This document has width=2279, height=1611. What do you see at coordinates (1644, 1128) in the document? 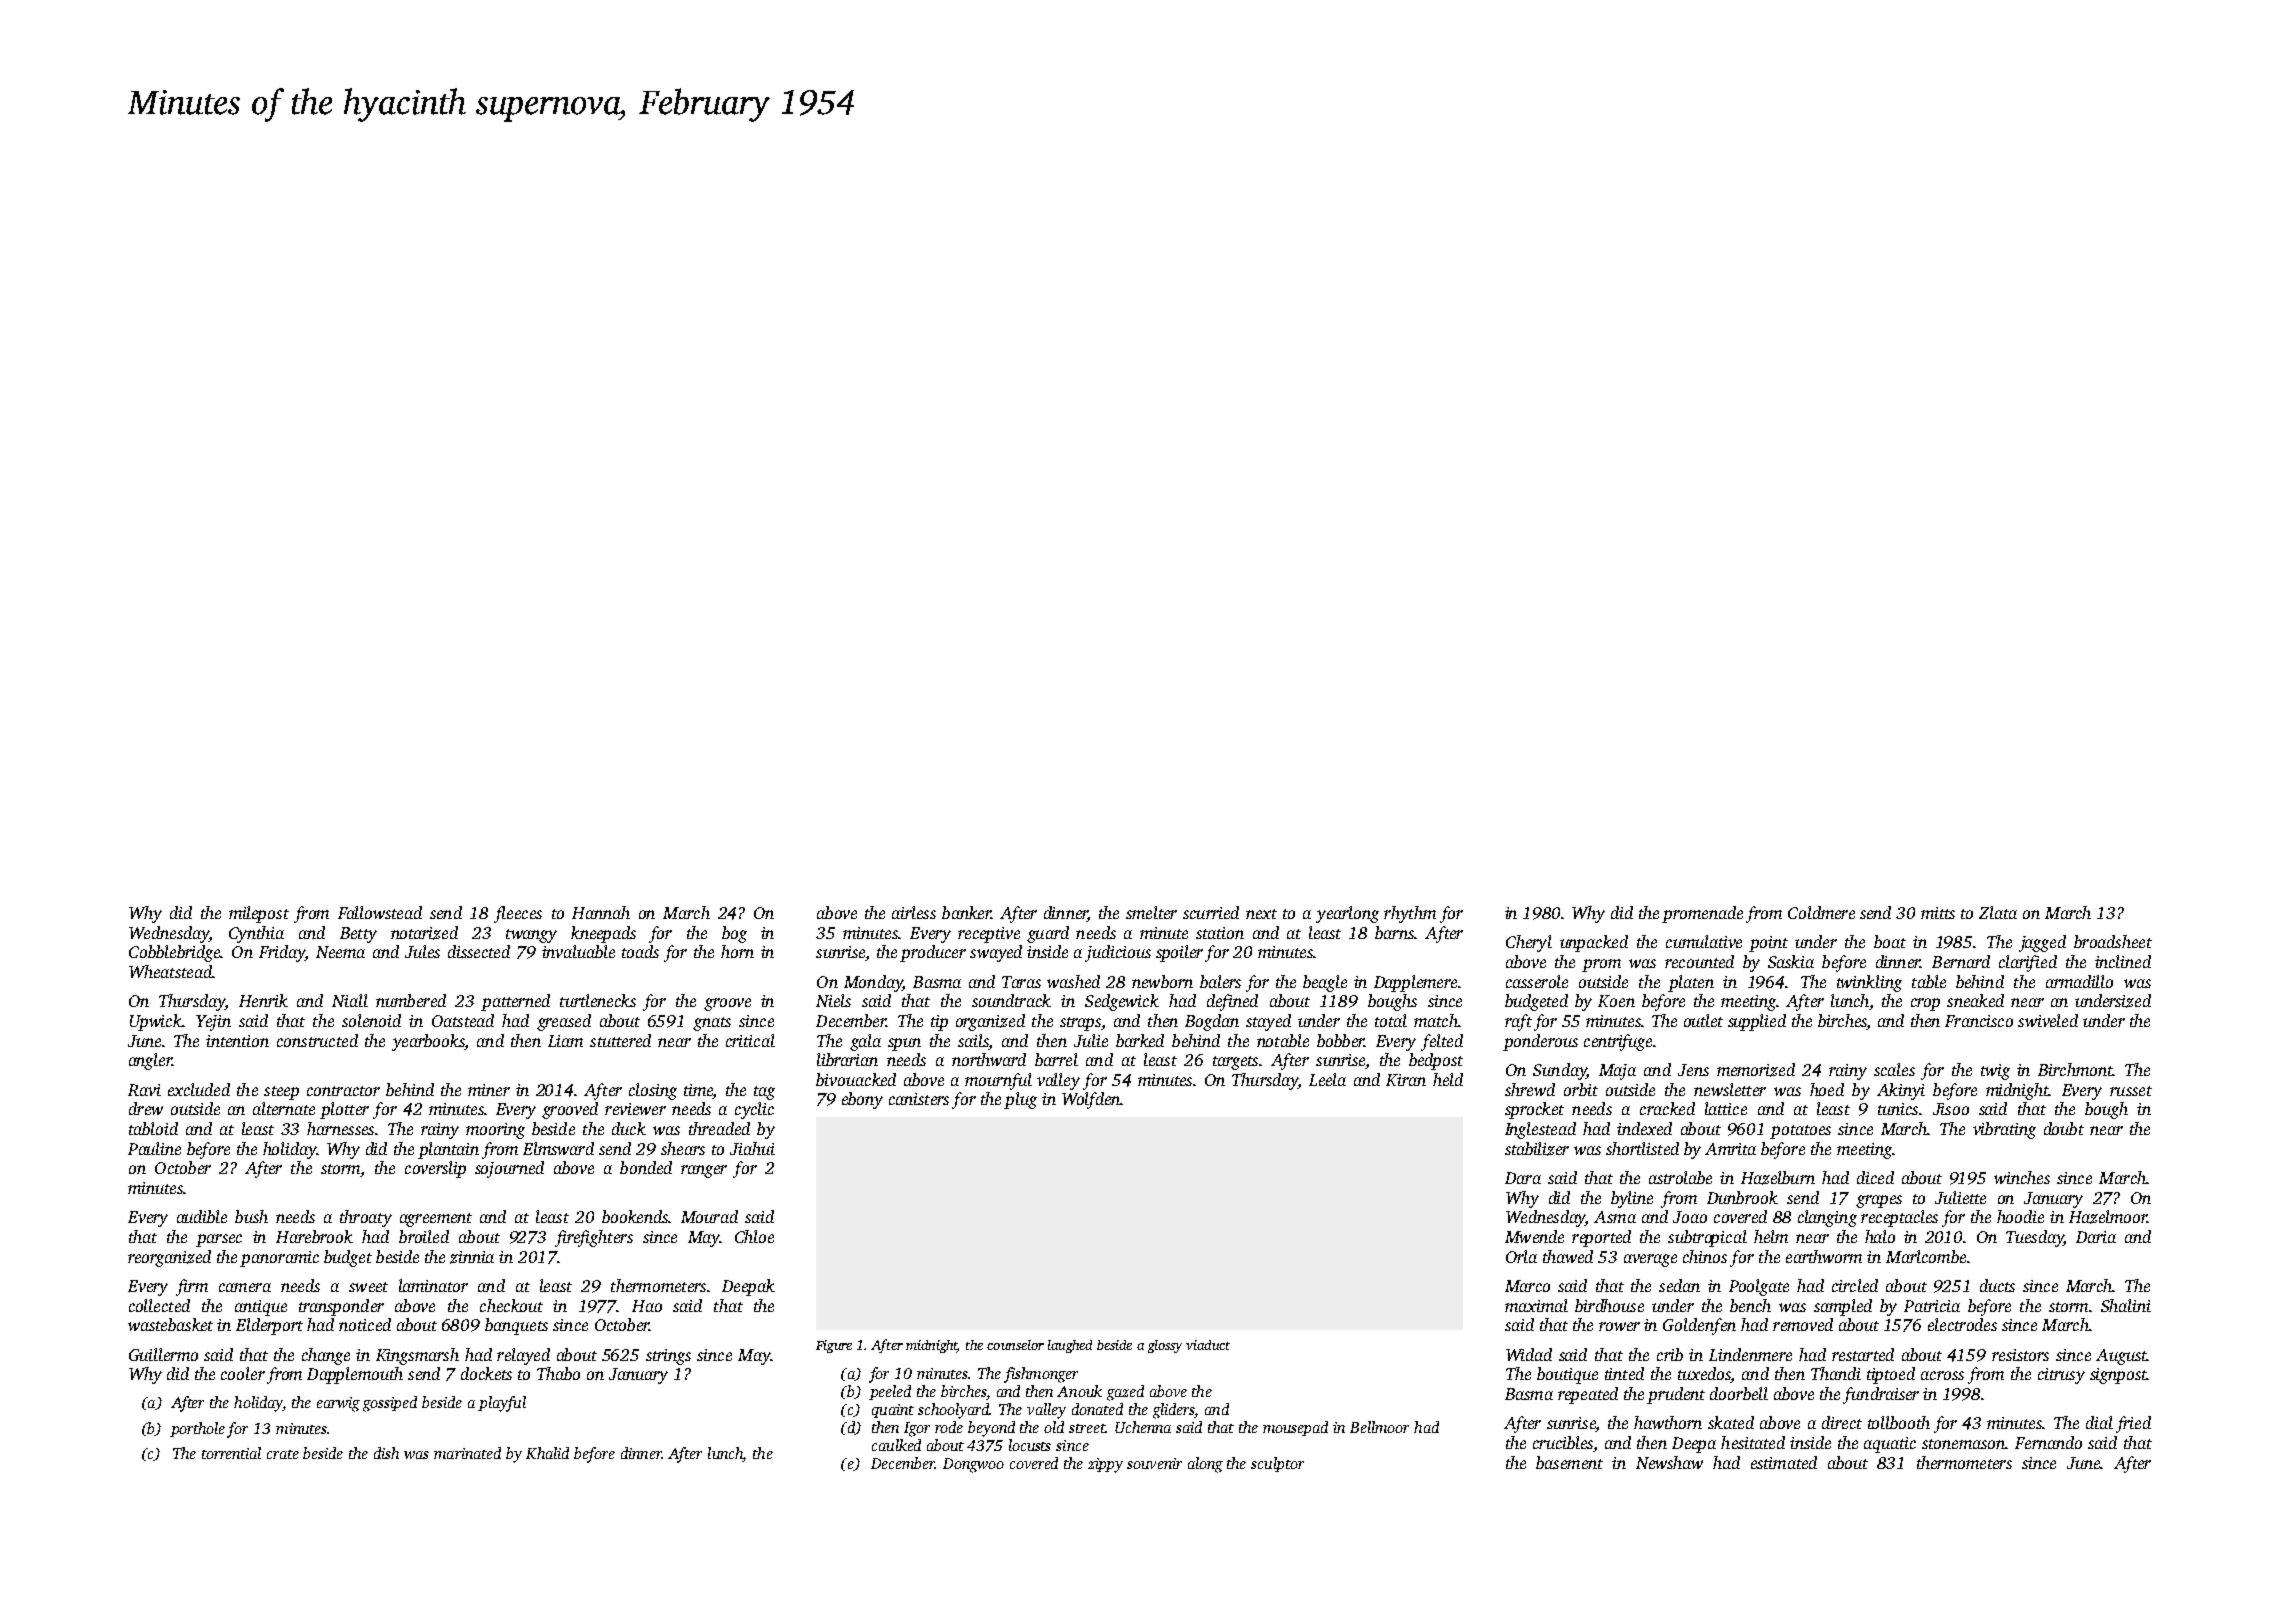
I see `indexed` at bounding box center [1644, 1128].
